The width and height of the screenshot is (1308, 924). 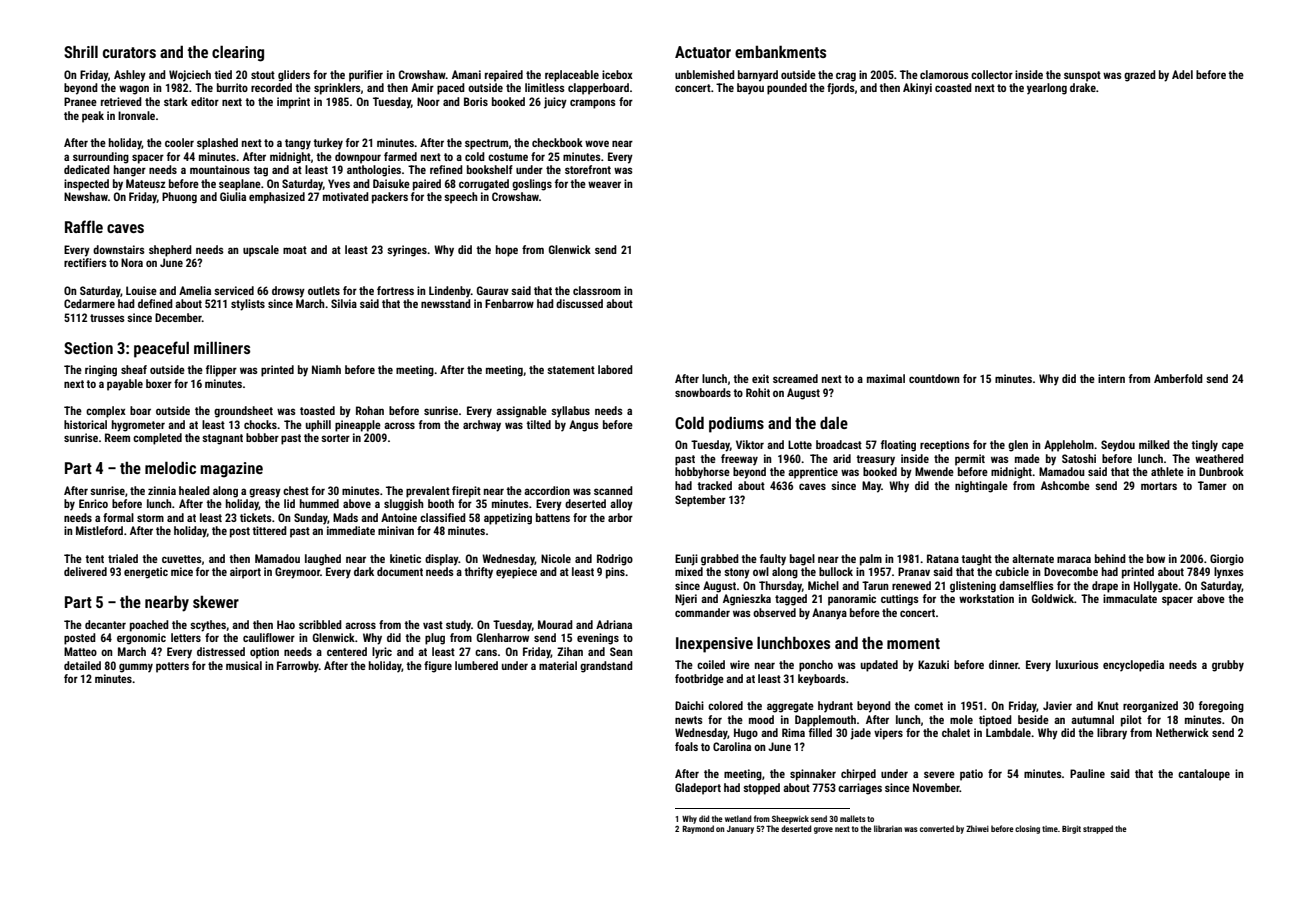 I want to click on Raymond, so click(x=698, y=829).
